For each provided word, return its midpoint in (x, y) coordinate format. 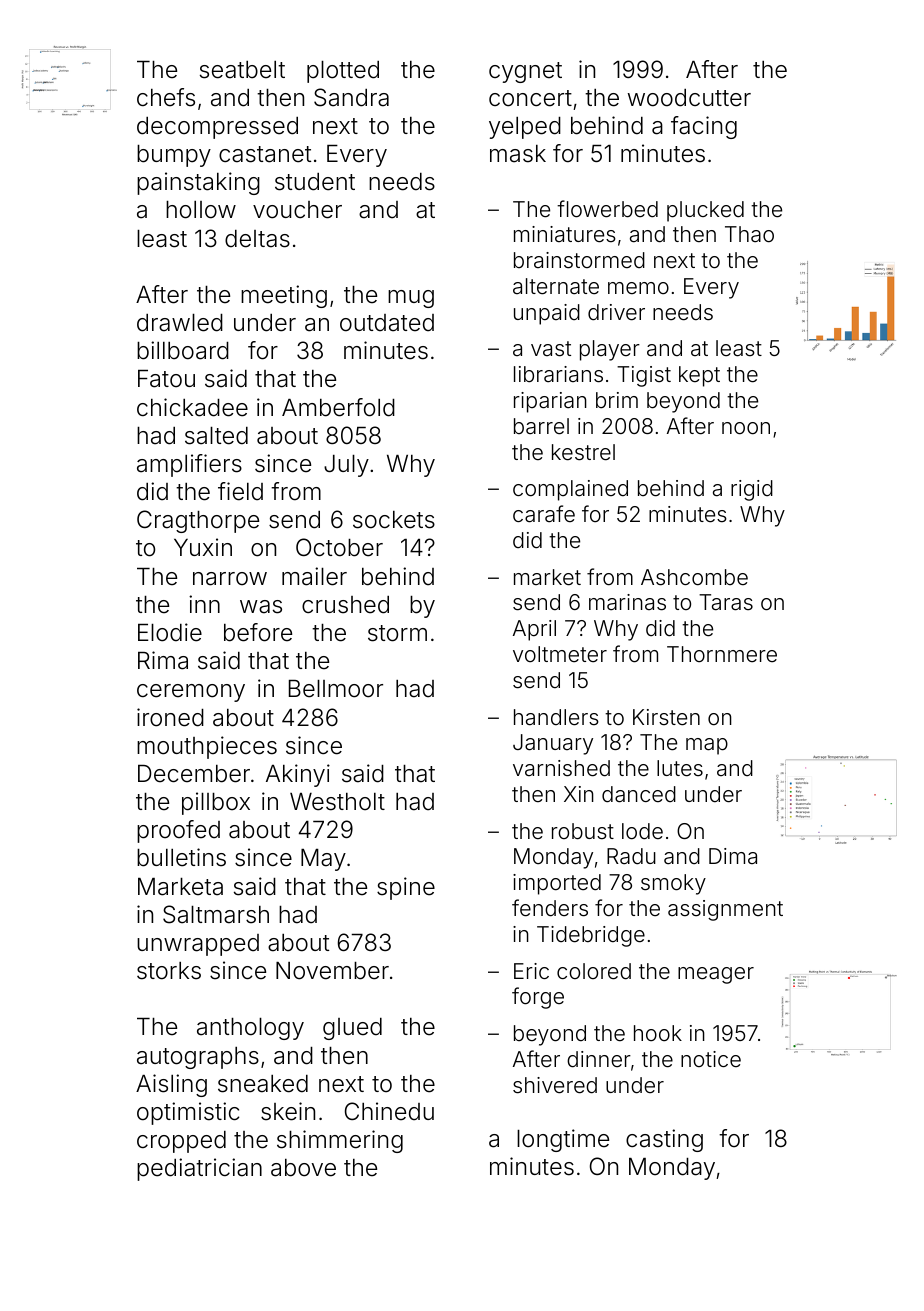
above (303, 1168)
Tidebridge (591, 936)
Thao (749, 234)
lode (642, 831)
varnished (561, 768)
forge (538, 998)
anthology (250, 1029)
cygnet (525, 72)
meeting (284, 296)
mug (411, 299)
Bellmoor (336, 689)
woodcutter (689, 98)
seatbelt (242, 70)
